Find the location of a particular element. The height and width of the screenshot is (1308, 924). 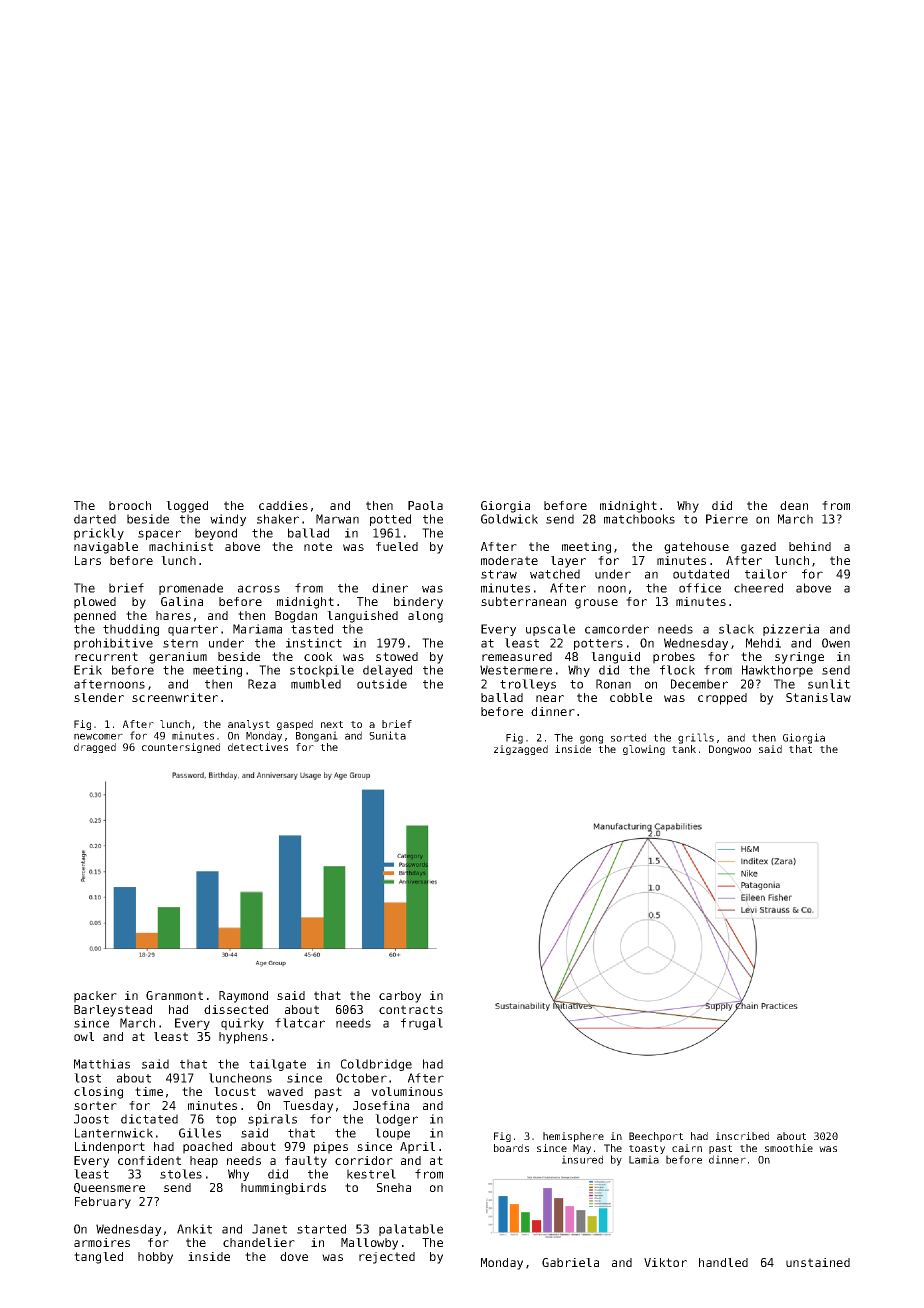

Sunita is located at coordinates (387, 735).
